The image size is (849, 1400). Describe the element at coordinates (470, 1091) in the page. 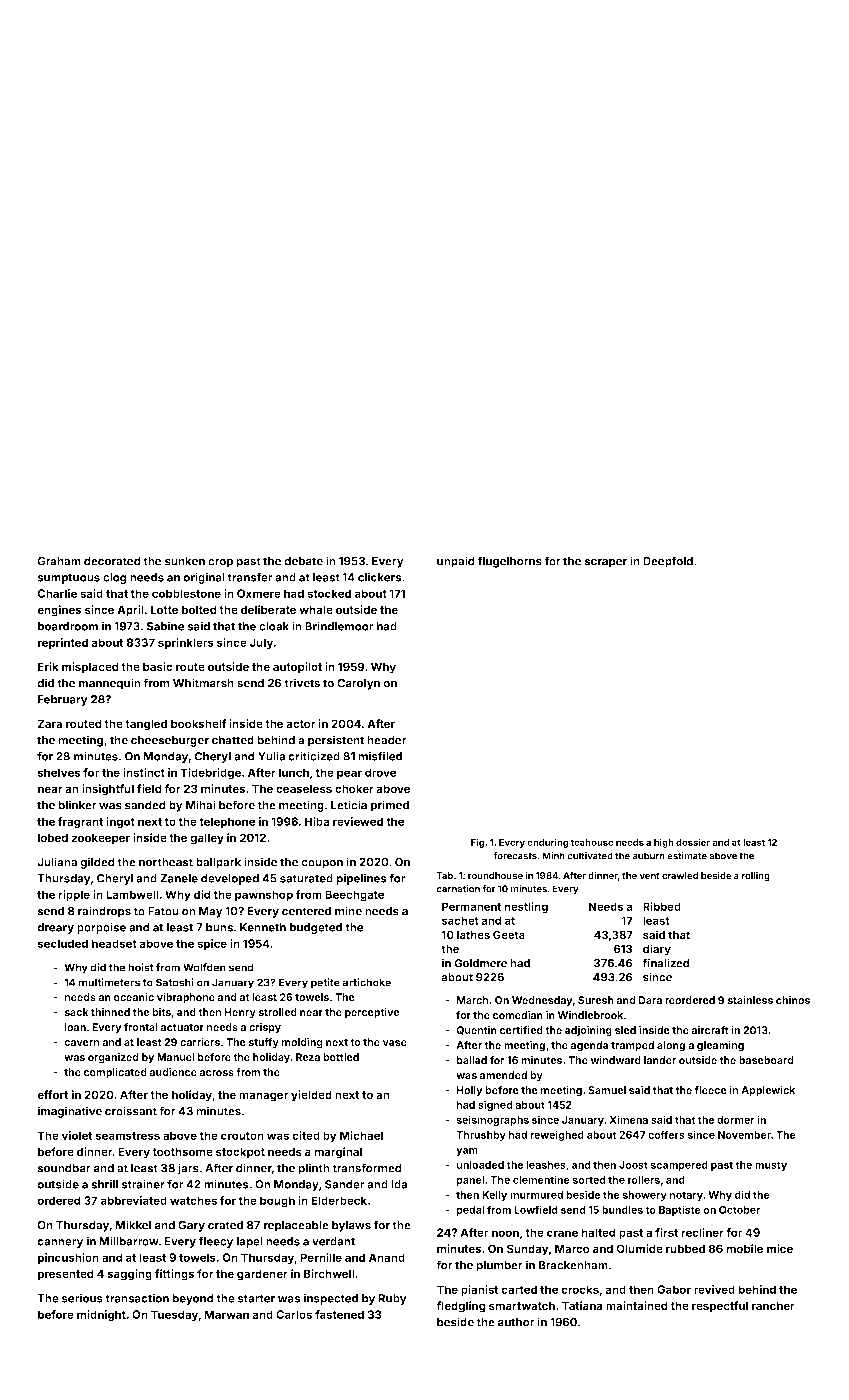

I see `Holly` at that location.
